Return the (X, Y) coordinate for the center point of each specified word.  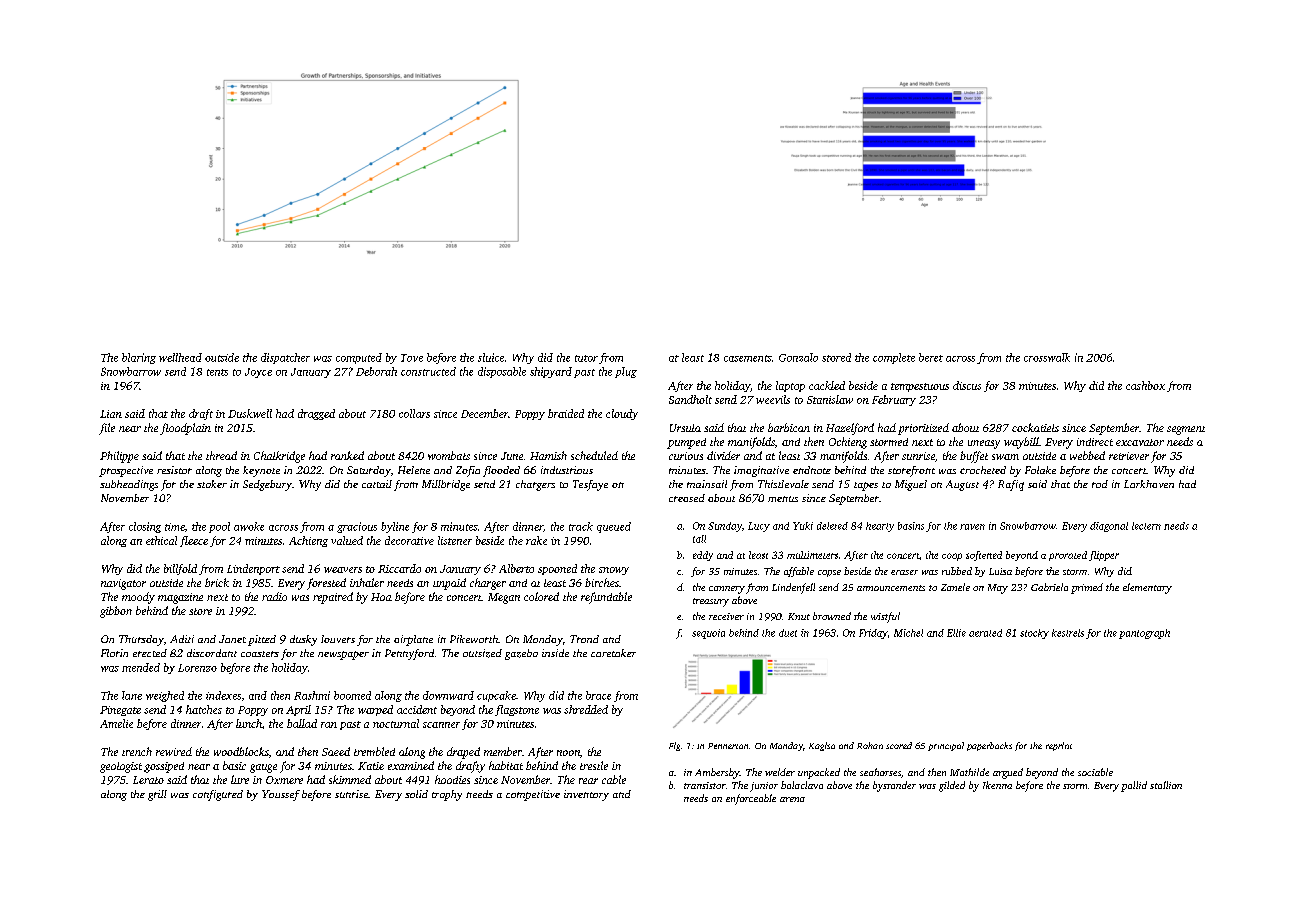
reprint (1059, 746)
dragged (316, 414)
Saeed (336, 751)
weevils (773, 399)
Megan (504, 598)
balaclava (802, 785)
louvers (338, 639)
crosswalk (1047, 357)
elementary (1147, 588)
